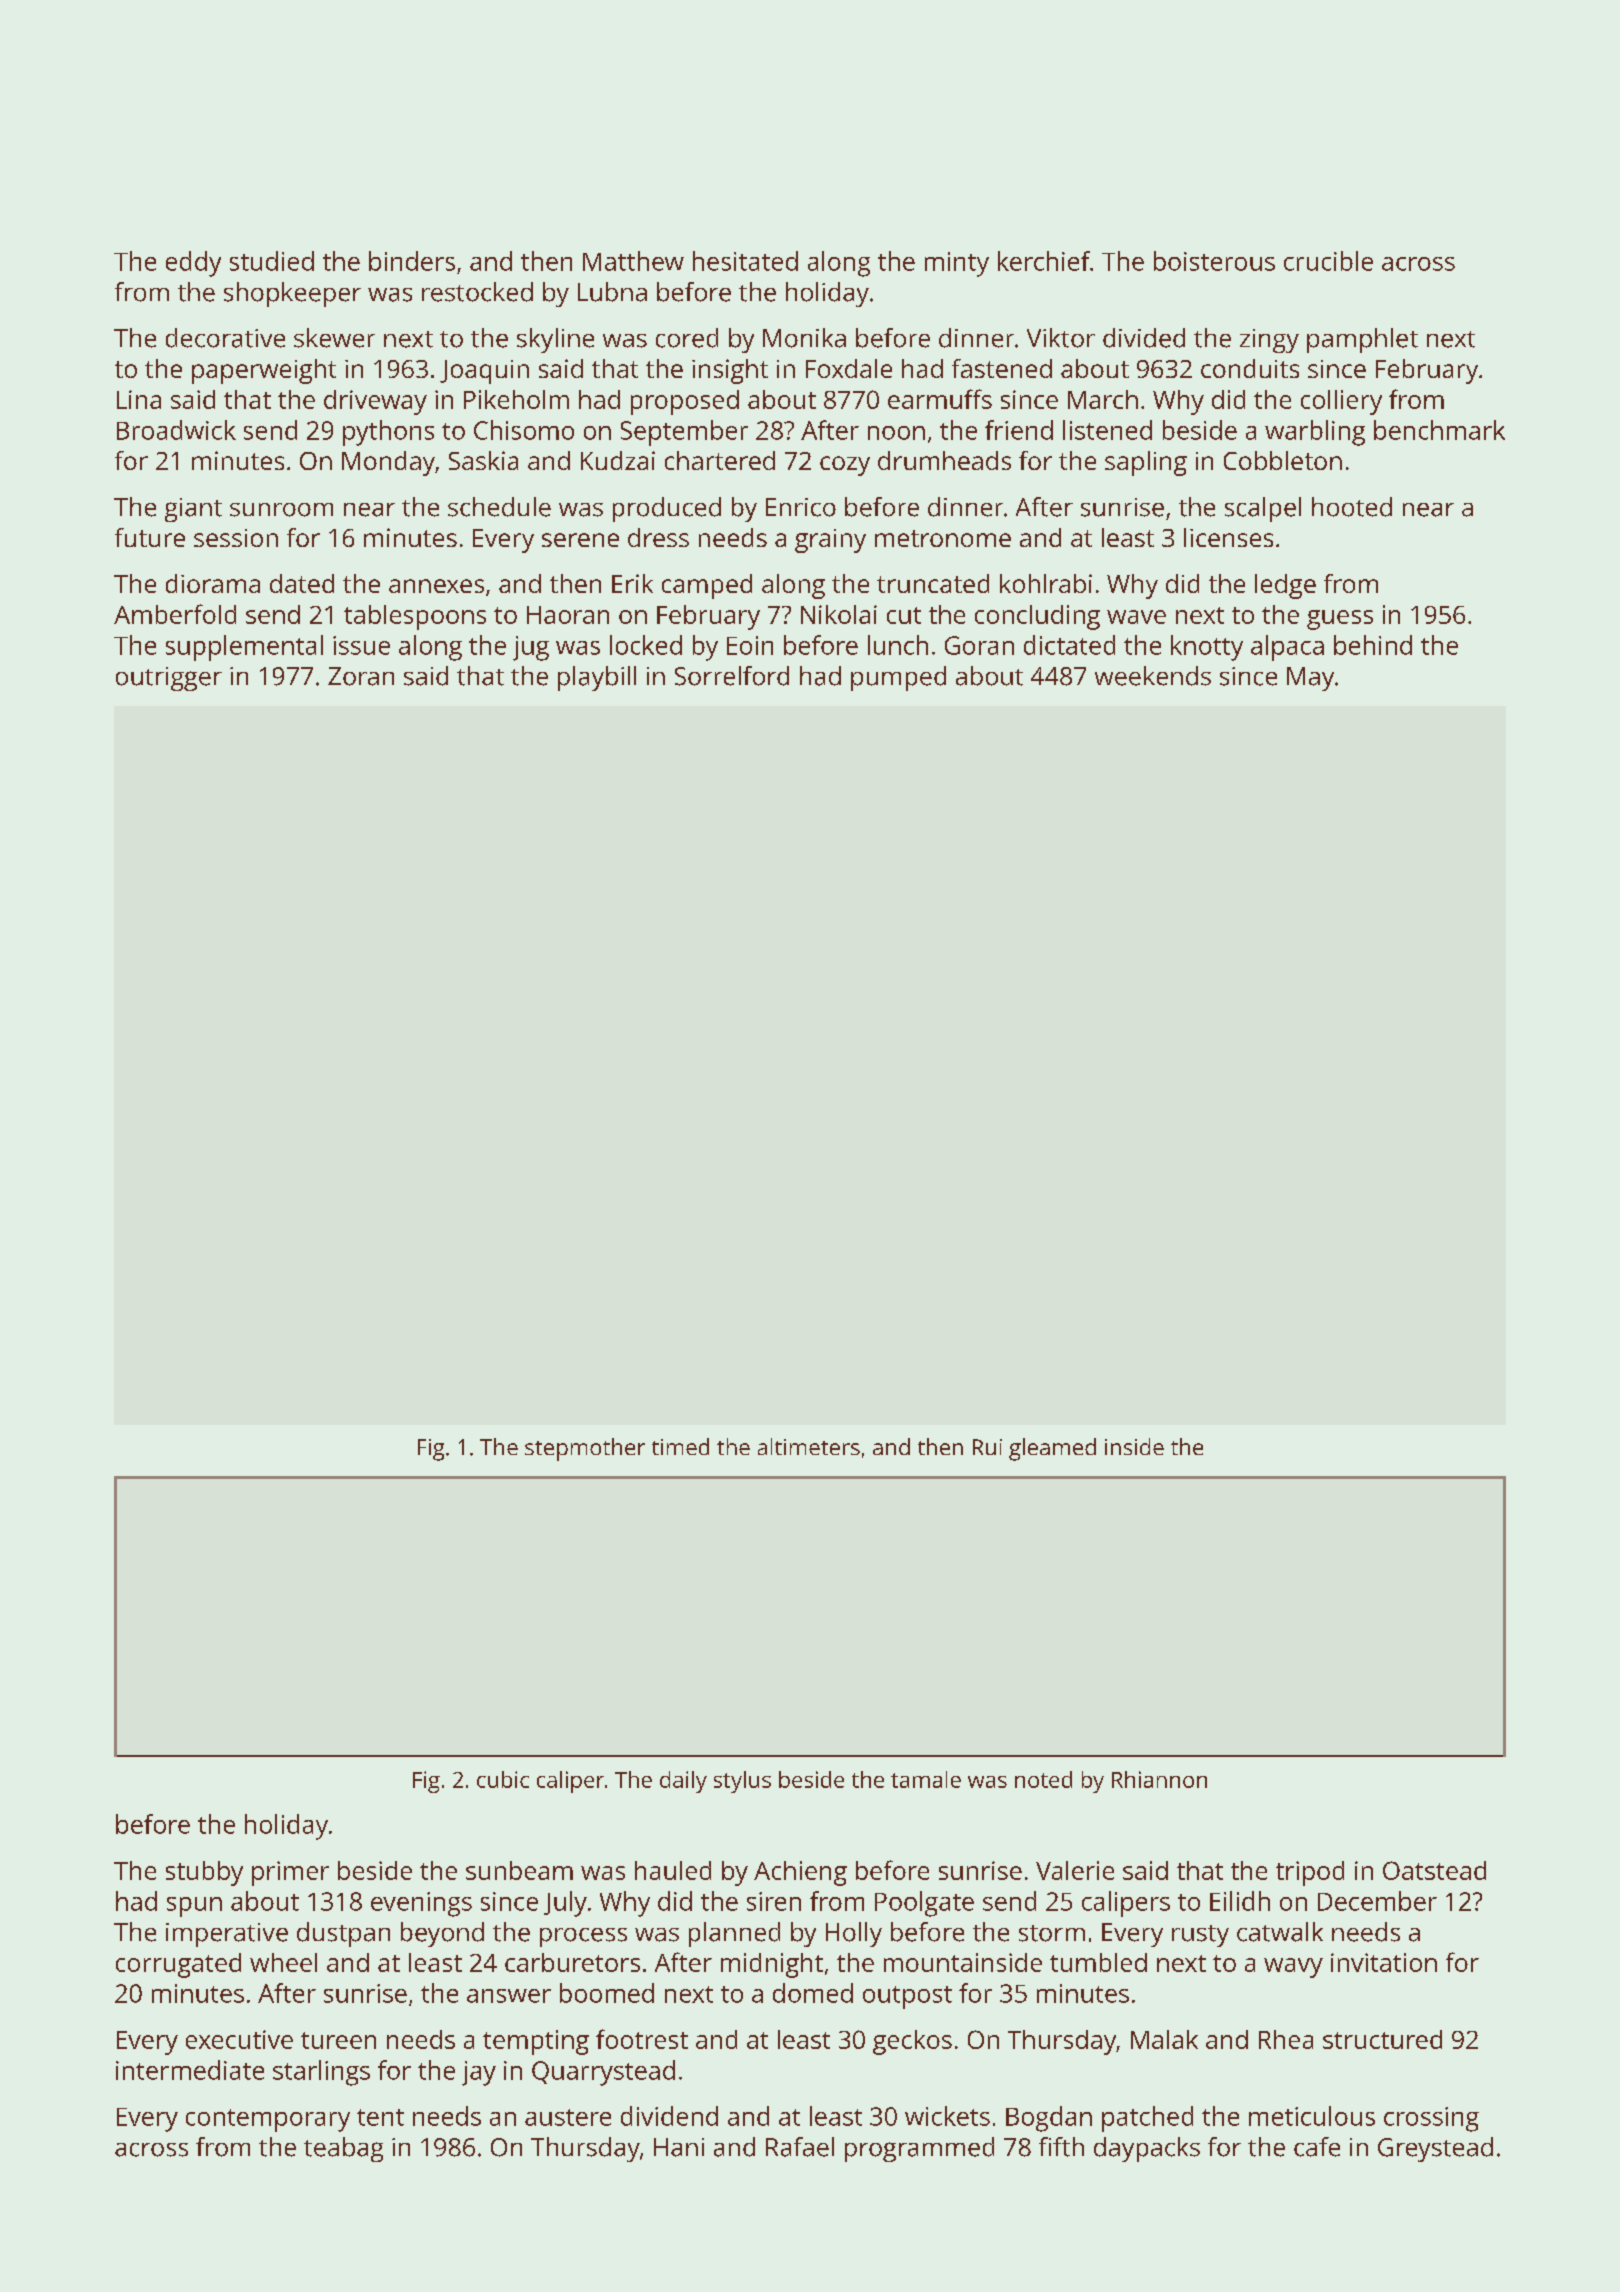 This document has width=1620, height=2292. Describe the element at coordinates (169, 679) in the document. I see `outrigger` at that location.
